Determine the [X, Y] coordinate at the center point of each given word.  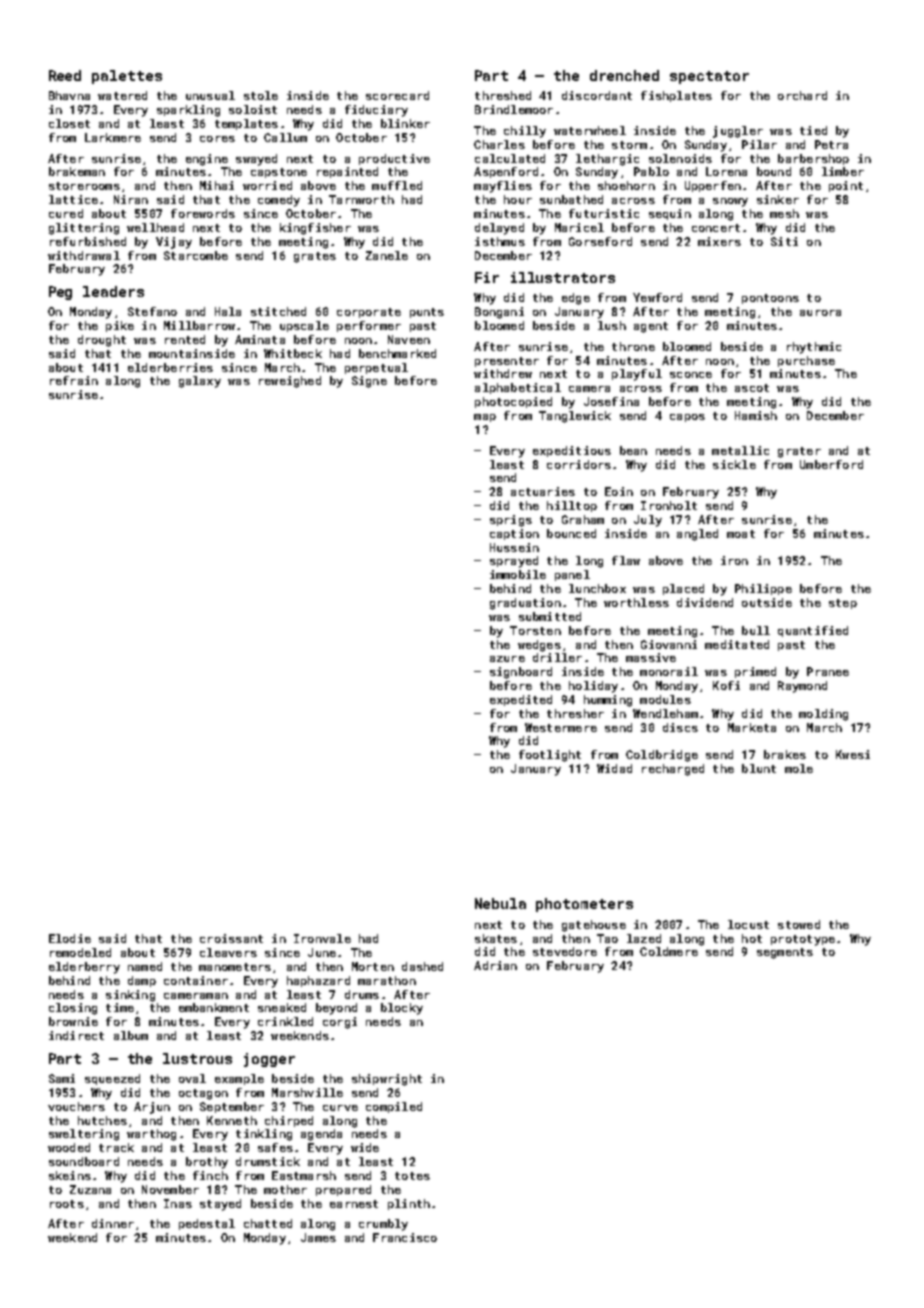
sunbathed [571, 199]
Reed [65, 75]
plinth [409, 1204]
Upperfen [713, 186]
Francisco [405, 1237]
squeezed [112, 1079]
